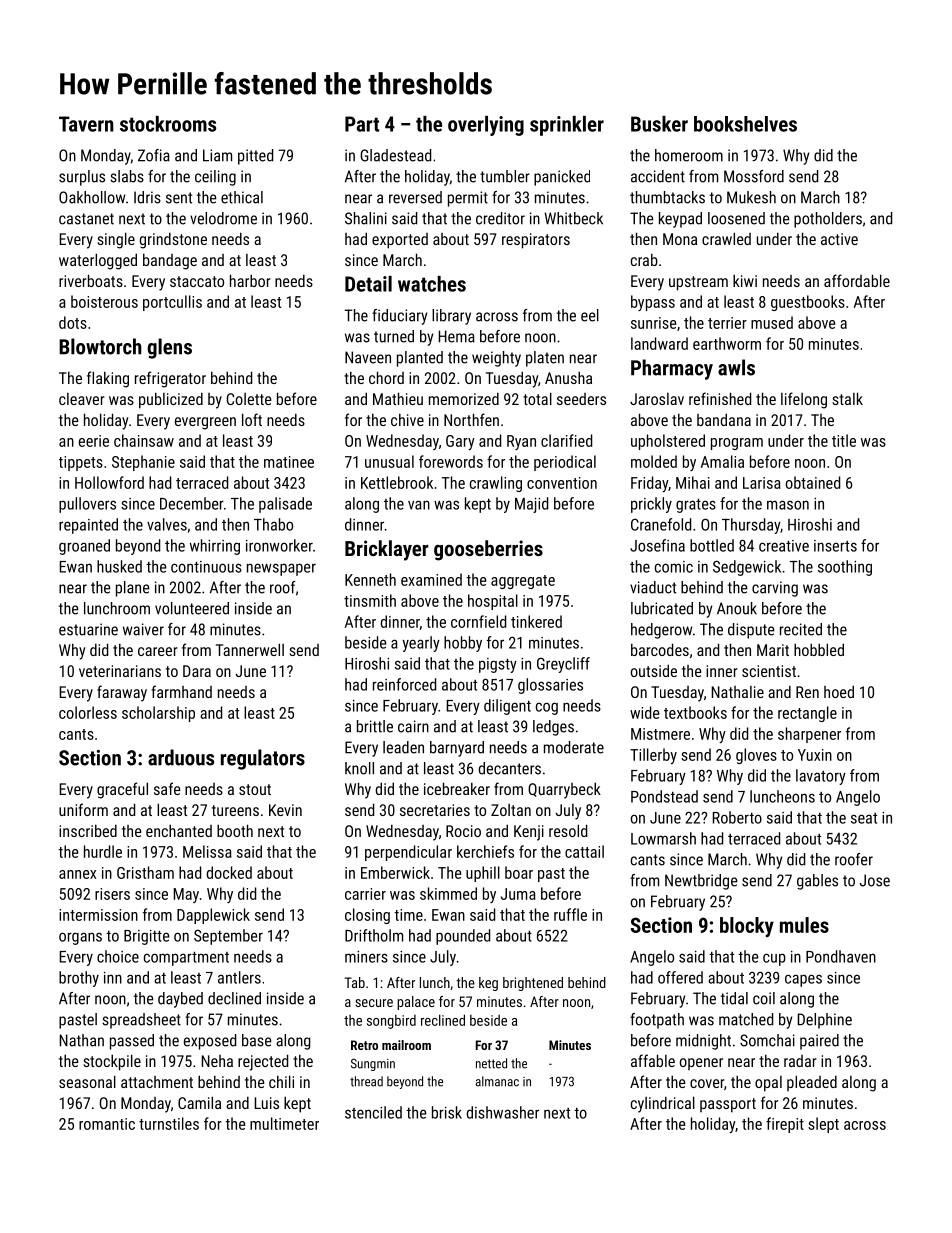  What do you see at coordinates (536, 621) in the screenshot?
I see `tinkered` at bounding box center [536, 621].
